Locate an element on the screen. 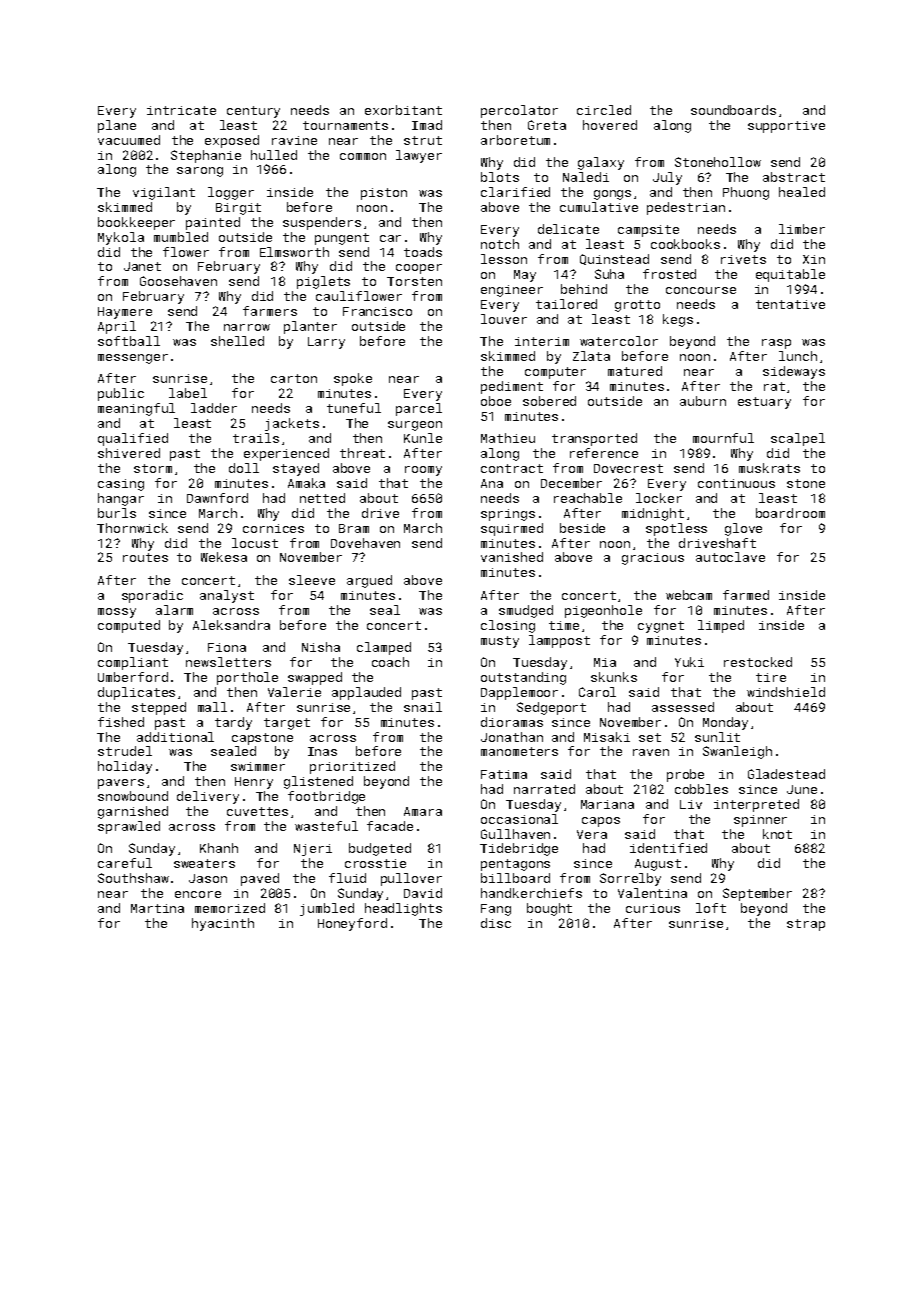  bookkeeper is located at coordinates (136, 223).
